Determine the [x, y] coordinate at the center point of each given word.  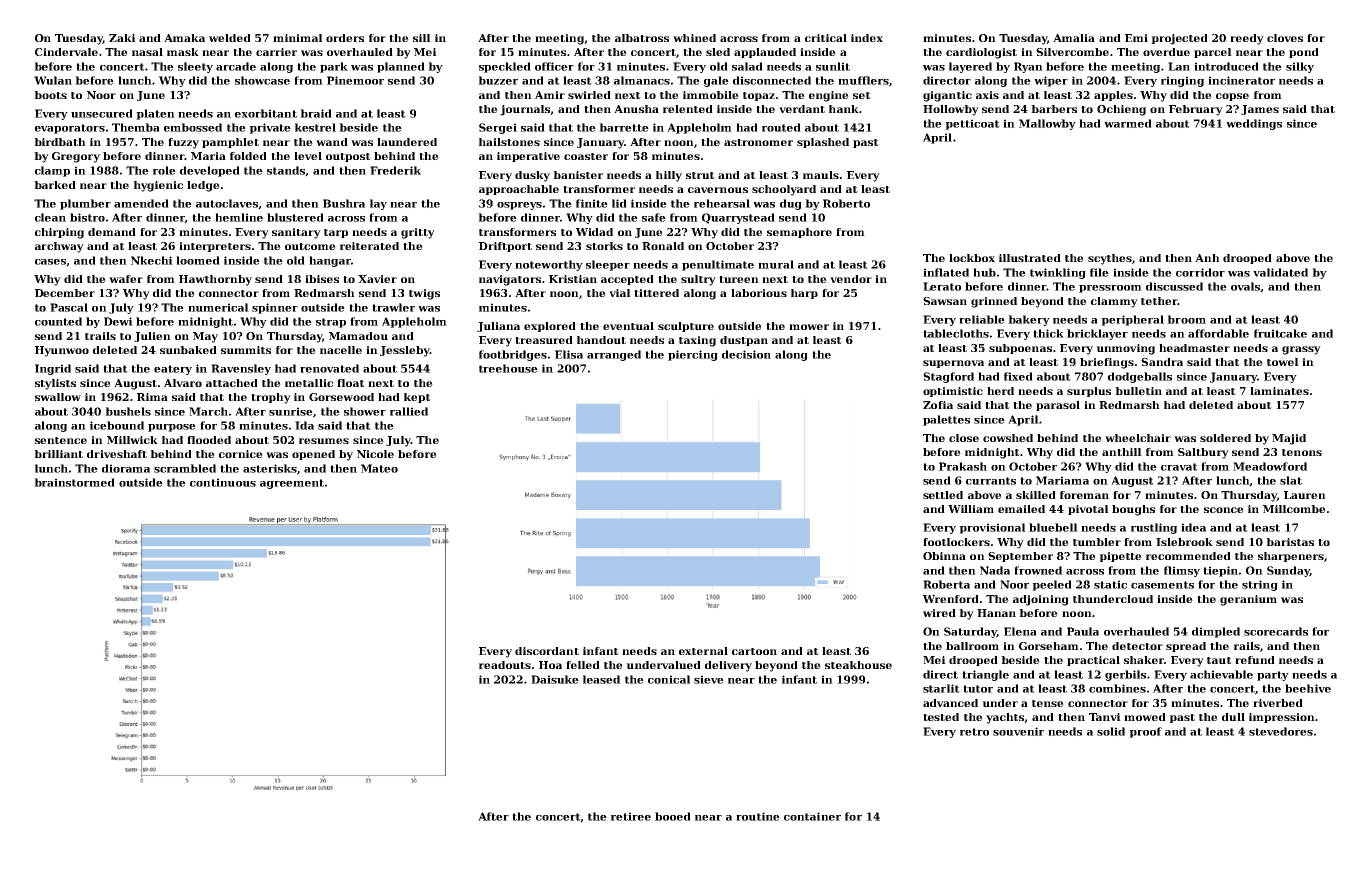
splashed [823, 143]
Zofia [938, 405]
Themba [136, 127]
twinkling [1058, 273]
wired [939, 613]
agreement [292, 484]
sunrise [291, 411]
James [1260, 110]
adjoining [1041, 600]
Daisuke [555, 679]
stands [286, 171]
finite [592, 203]
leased [601, 679]
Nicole [375, 454]
